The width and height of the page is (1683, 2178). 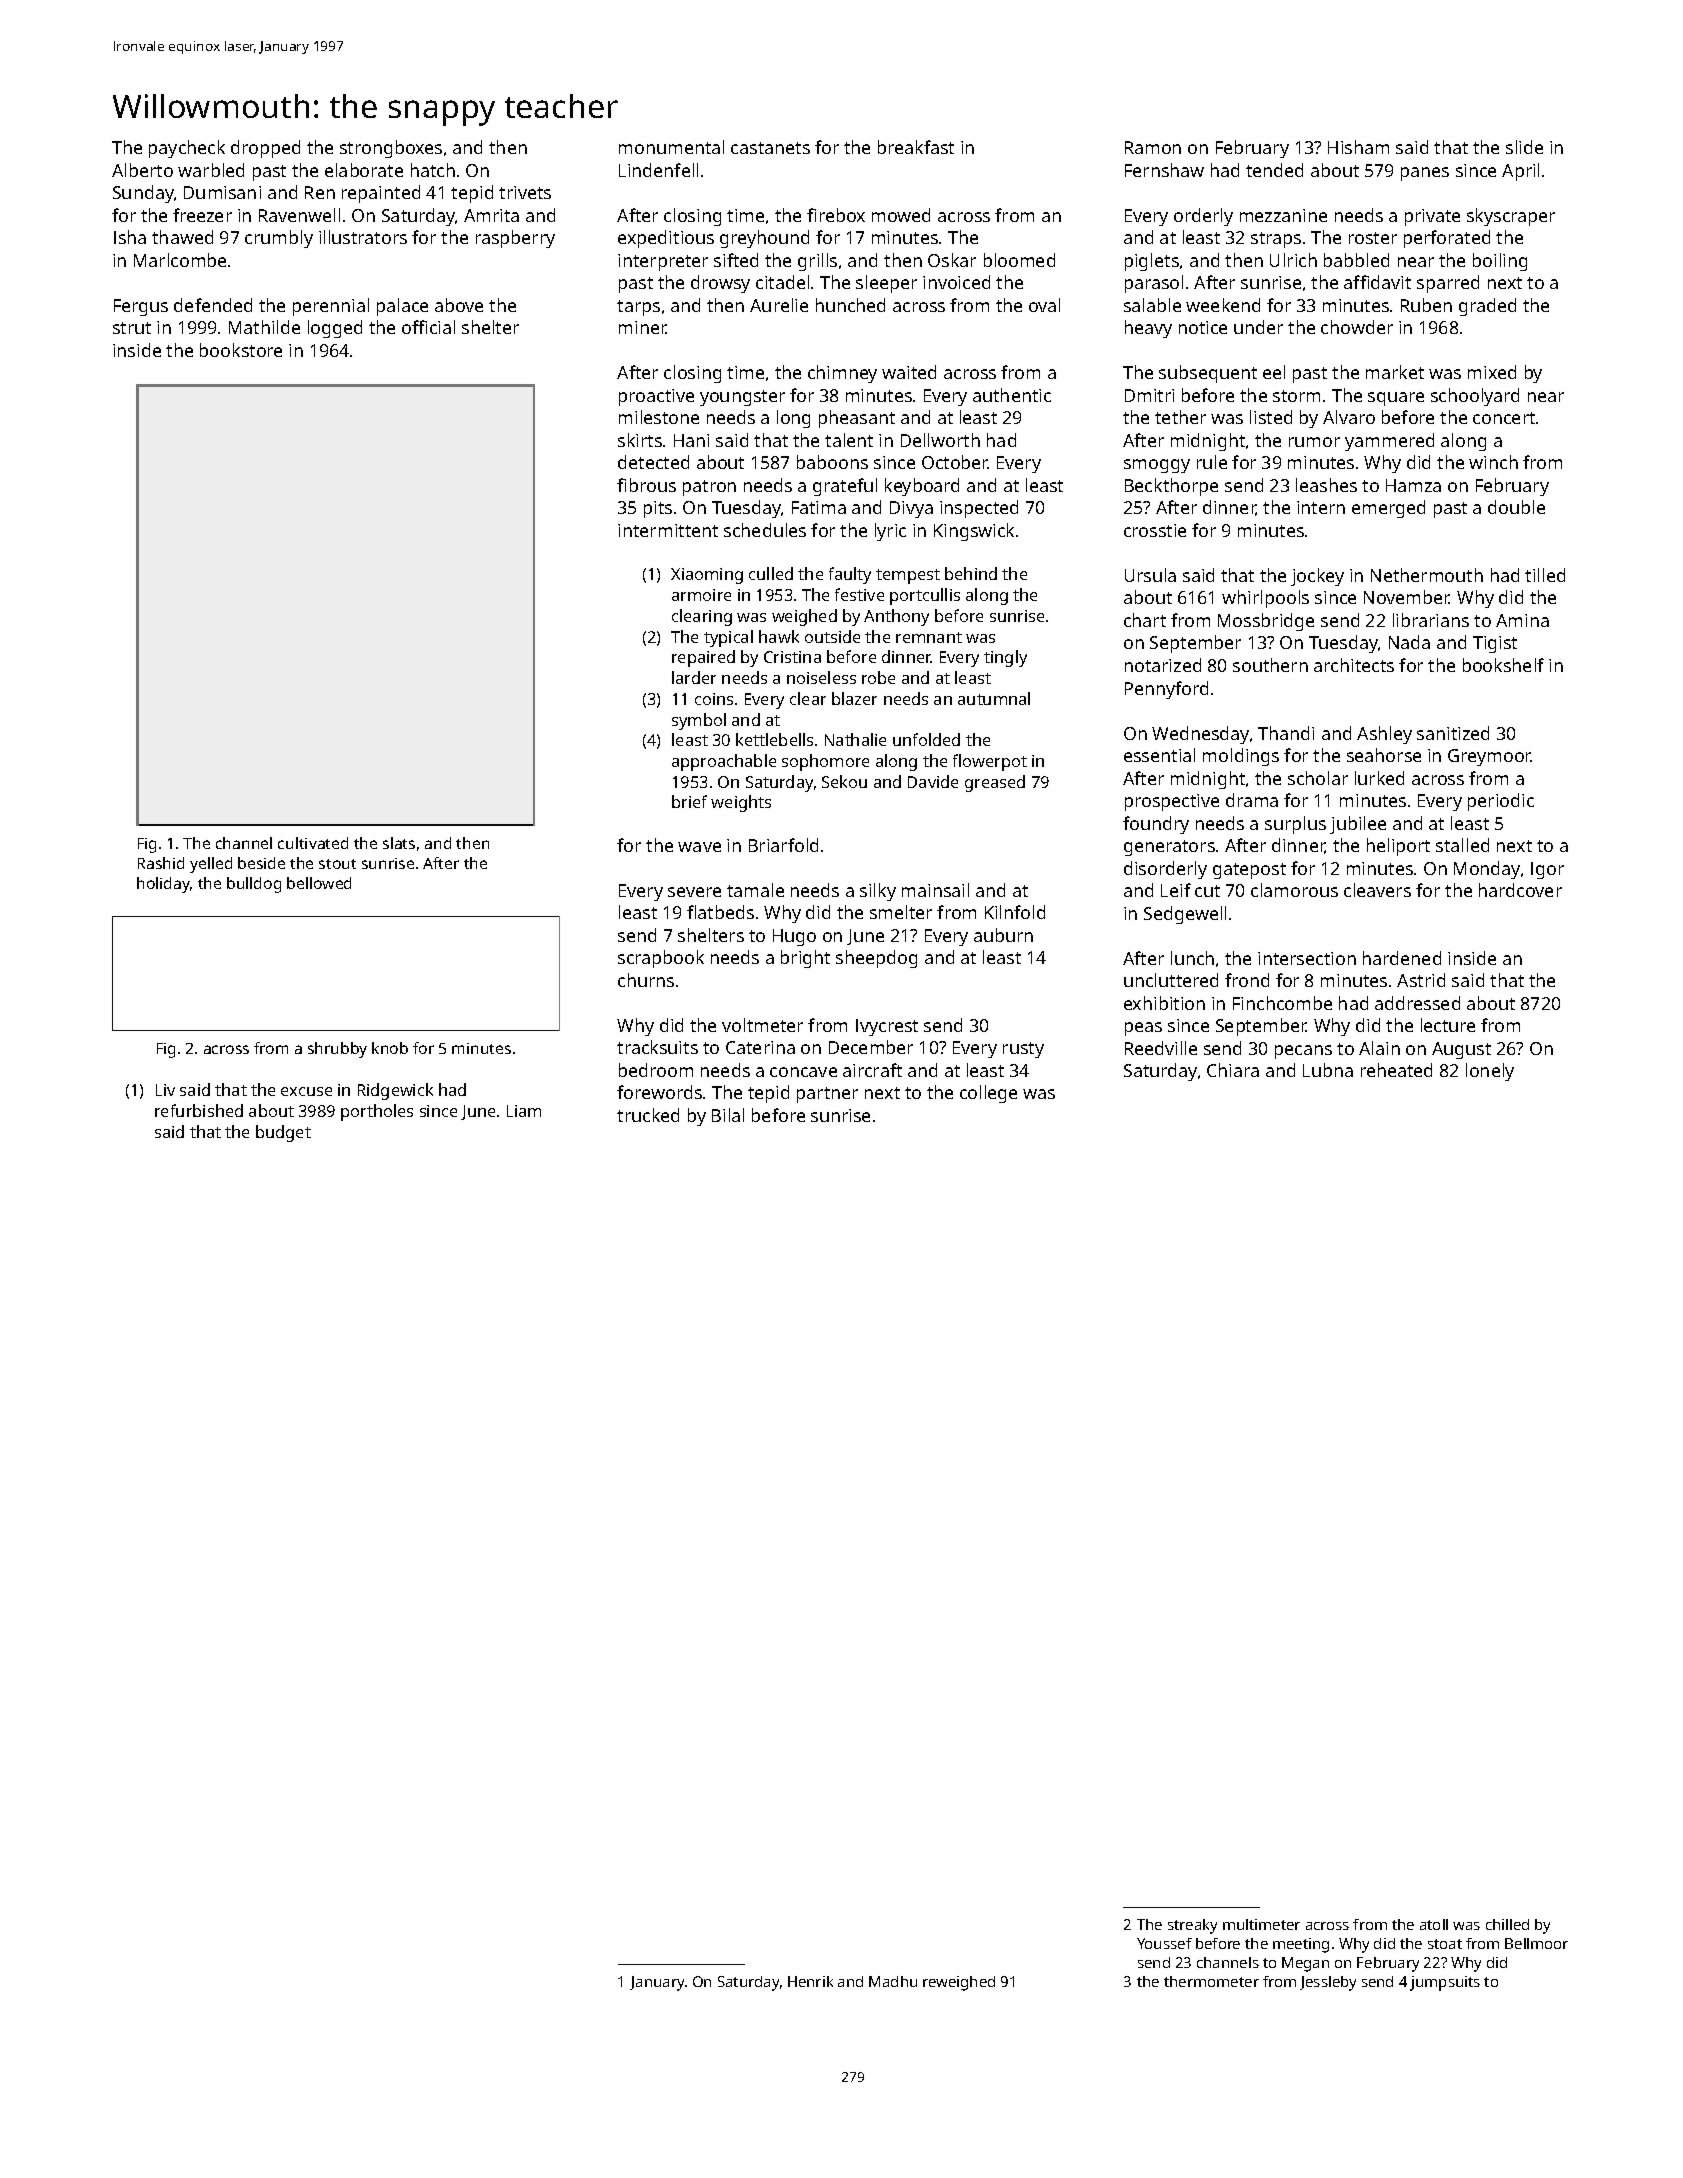 What do you see at coordinates (694, 677) in the page?
I see `larder` at bounding box center [694, 677].
